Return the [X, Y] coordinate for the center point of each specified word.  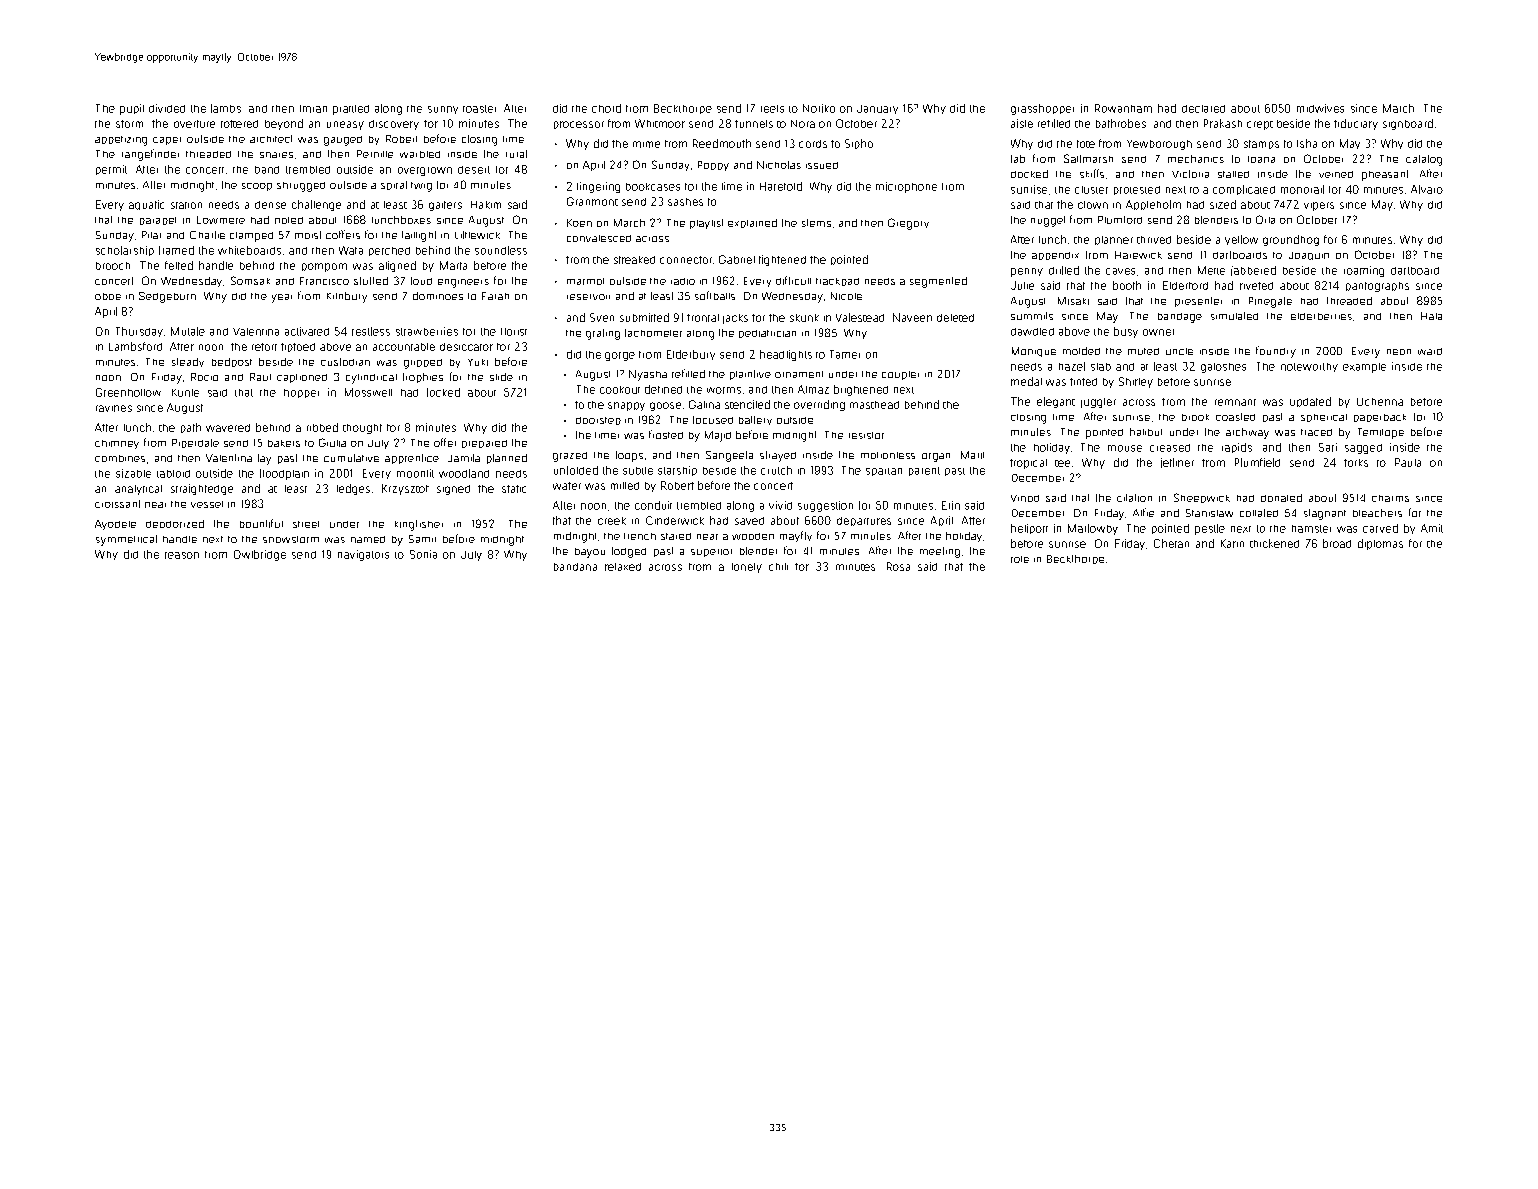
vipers [1319, 206]
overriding [819, 405]
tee [1062, 463]
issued [822, 165]
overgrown [425, 171]
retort [264, 347]
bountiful [261, 523]
